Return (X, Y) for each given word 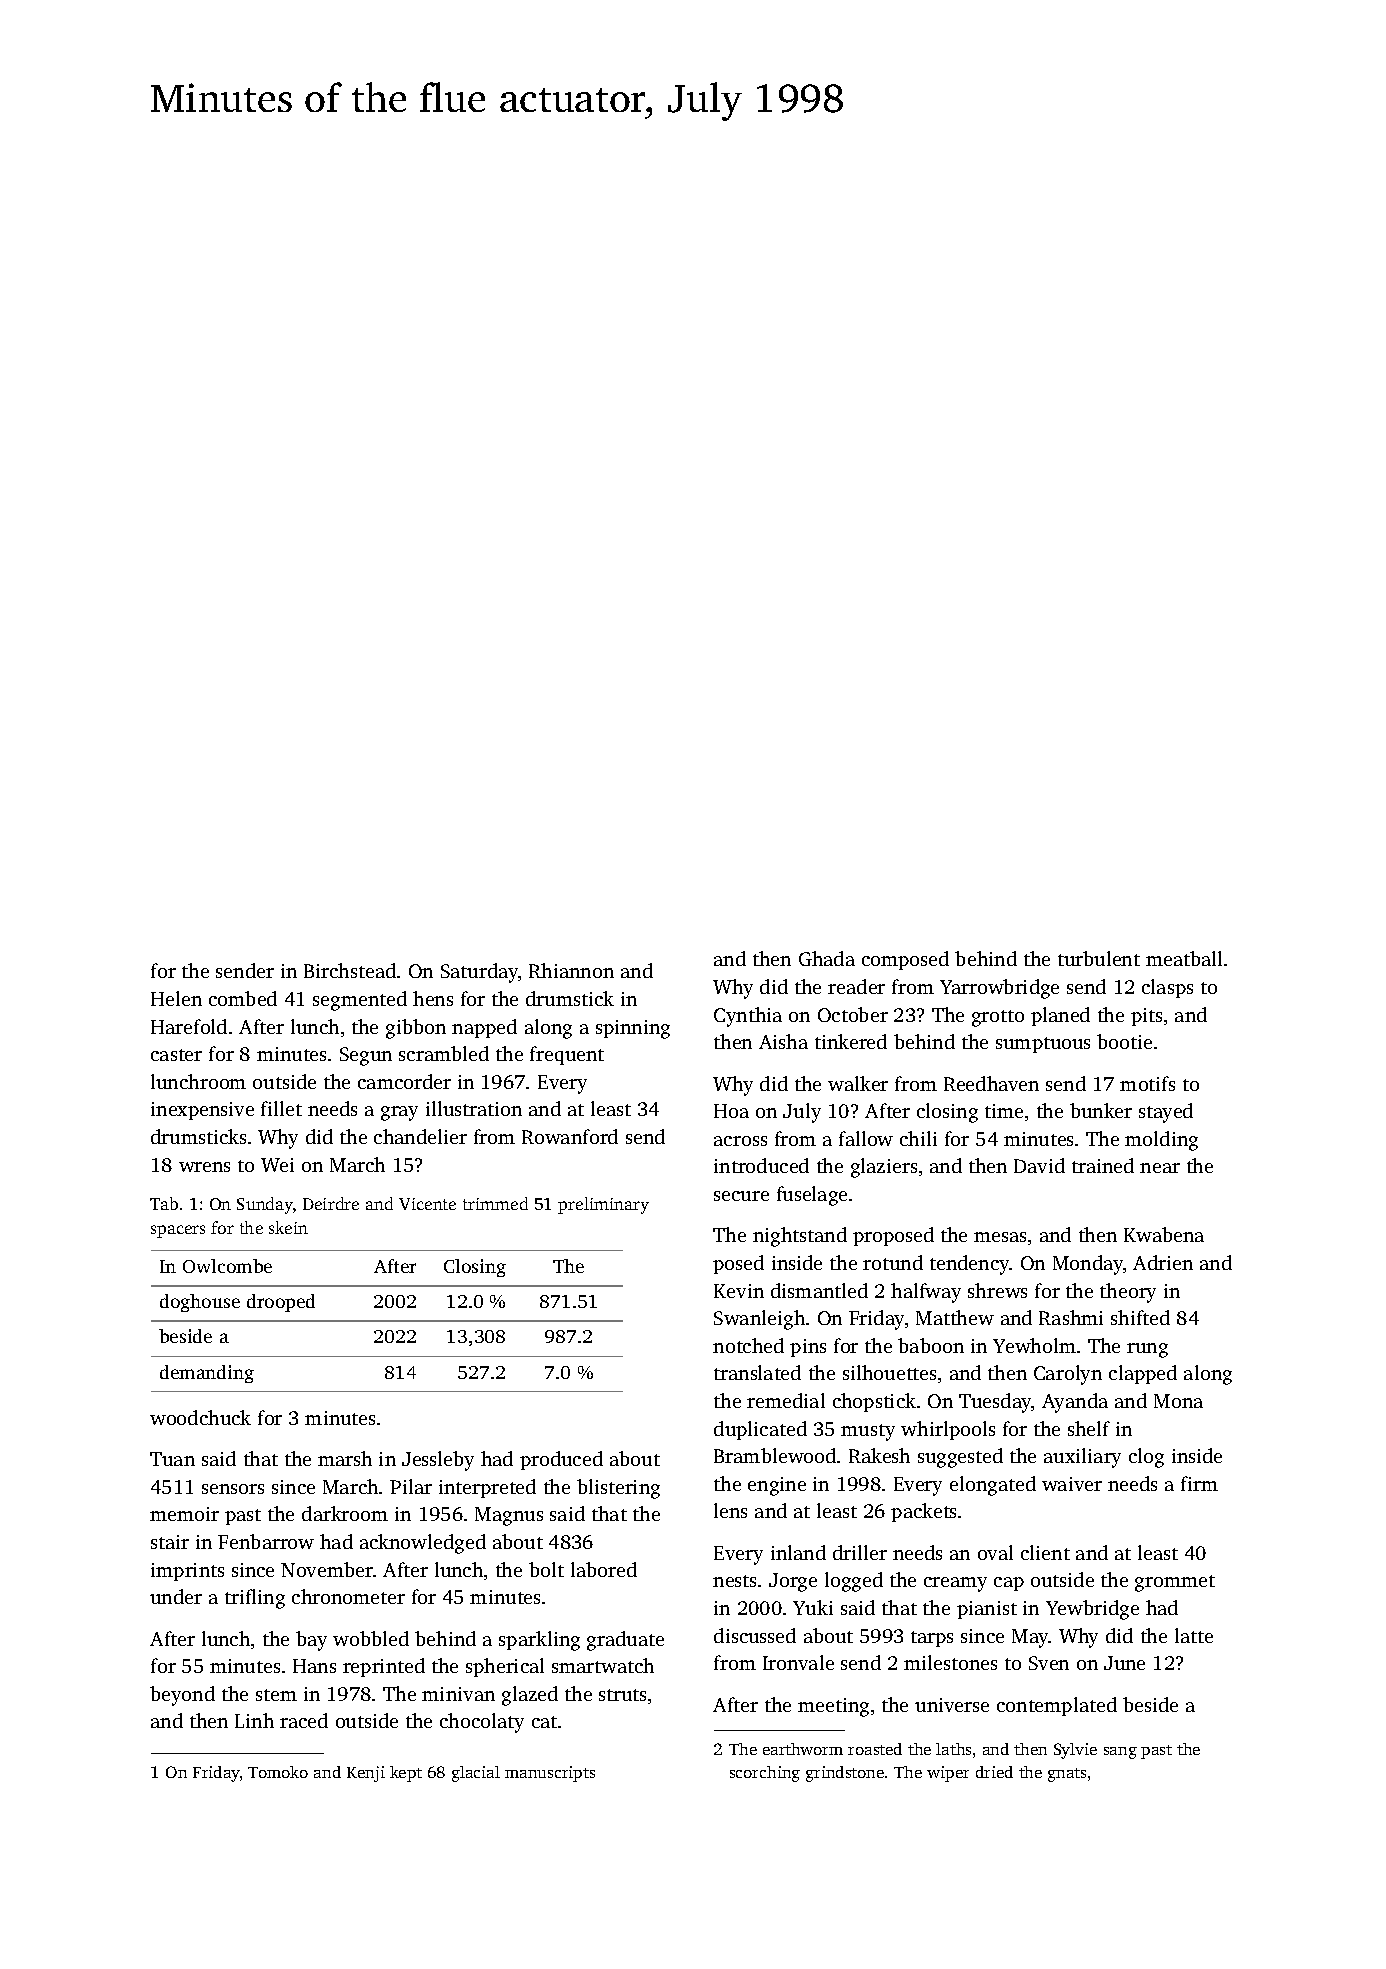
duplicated (760, 1430)
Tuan (172, 1459)
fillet (281, 1108)
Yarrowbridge (999, 989)
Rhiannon (571, 970)
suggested (960, 1458)
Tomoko (278, 1772)
